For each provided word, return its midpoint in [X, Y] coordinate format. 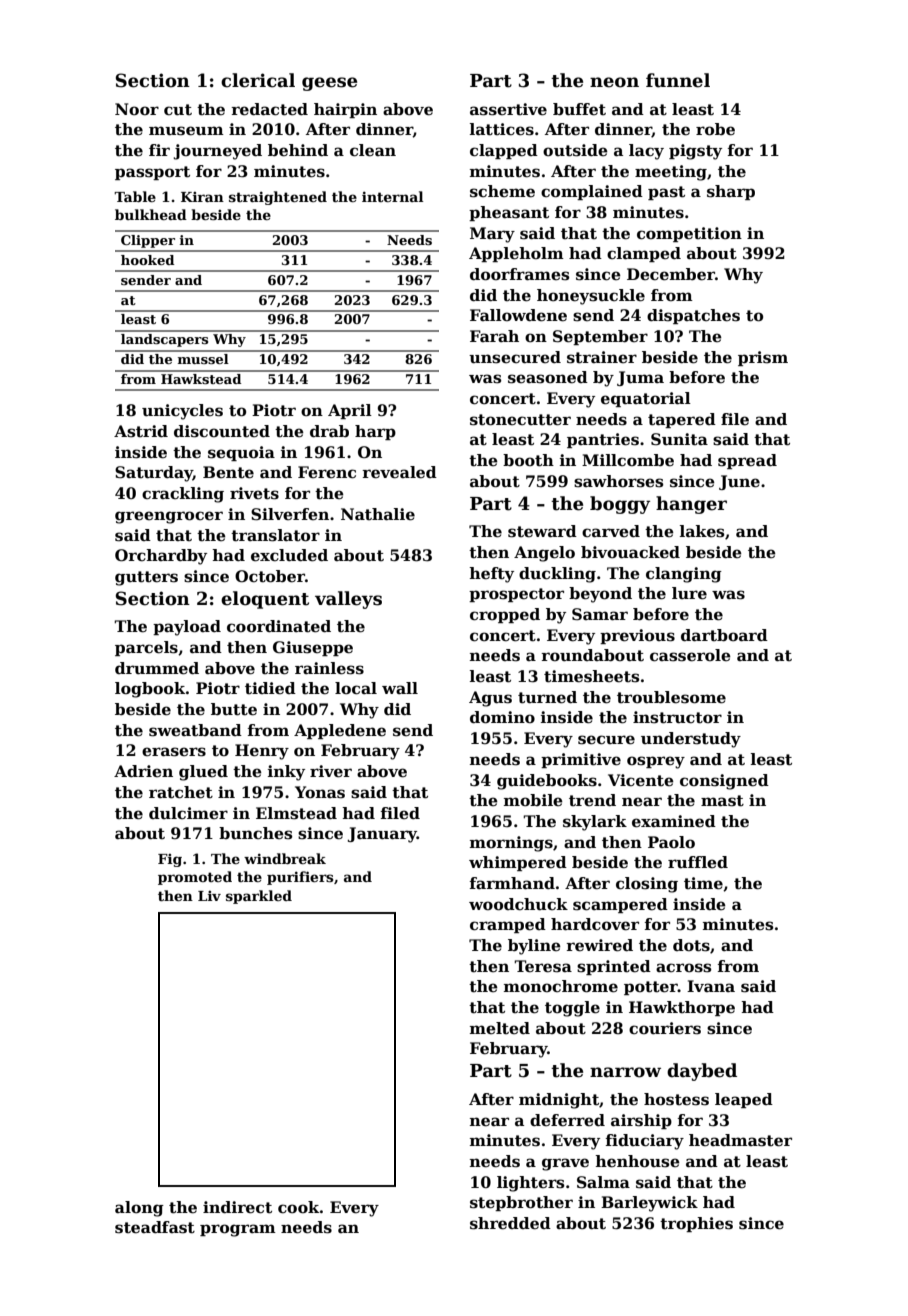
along [139, 1209]
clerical [258, 80]
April [350, 411]
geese [329, 84]
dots [691, 945]
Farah [494, 336]
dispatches [693, 316]
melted [500, 1028]
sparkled [259, 897]
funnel [678, 80]
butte [234, 709]
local [356, 688]
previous [637, 636]
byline [534, 947]
